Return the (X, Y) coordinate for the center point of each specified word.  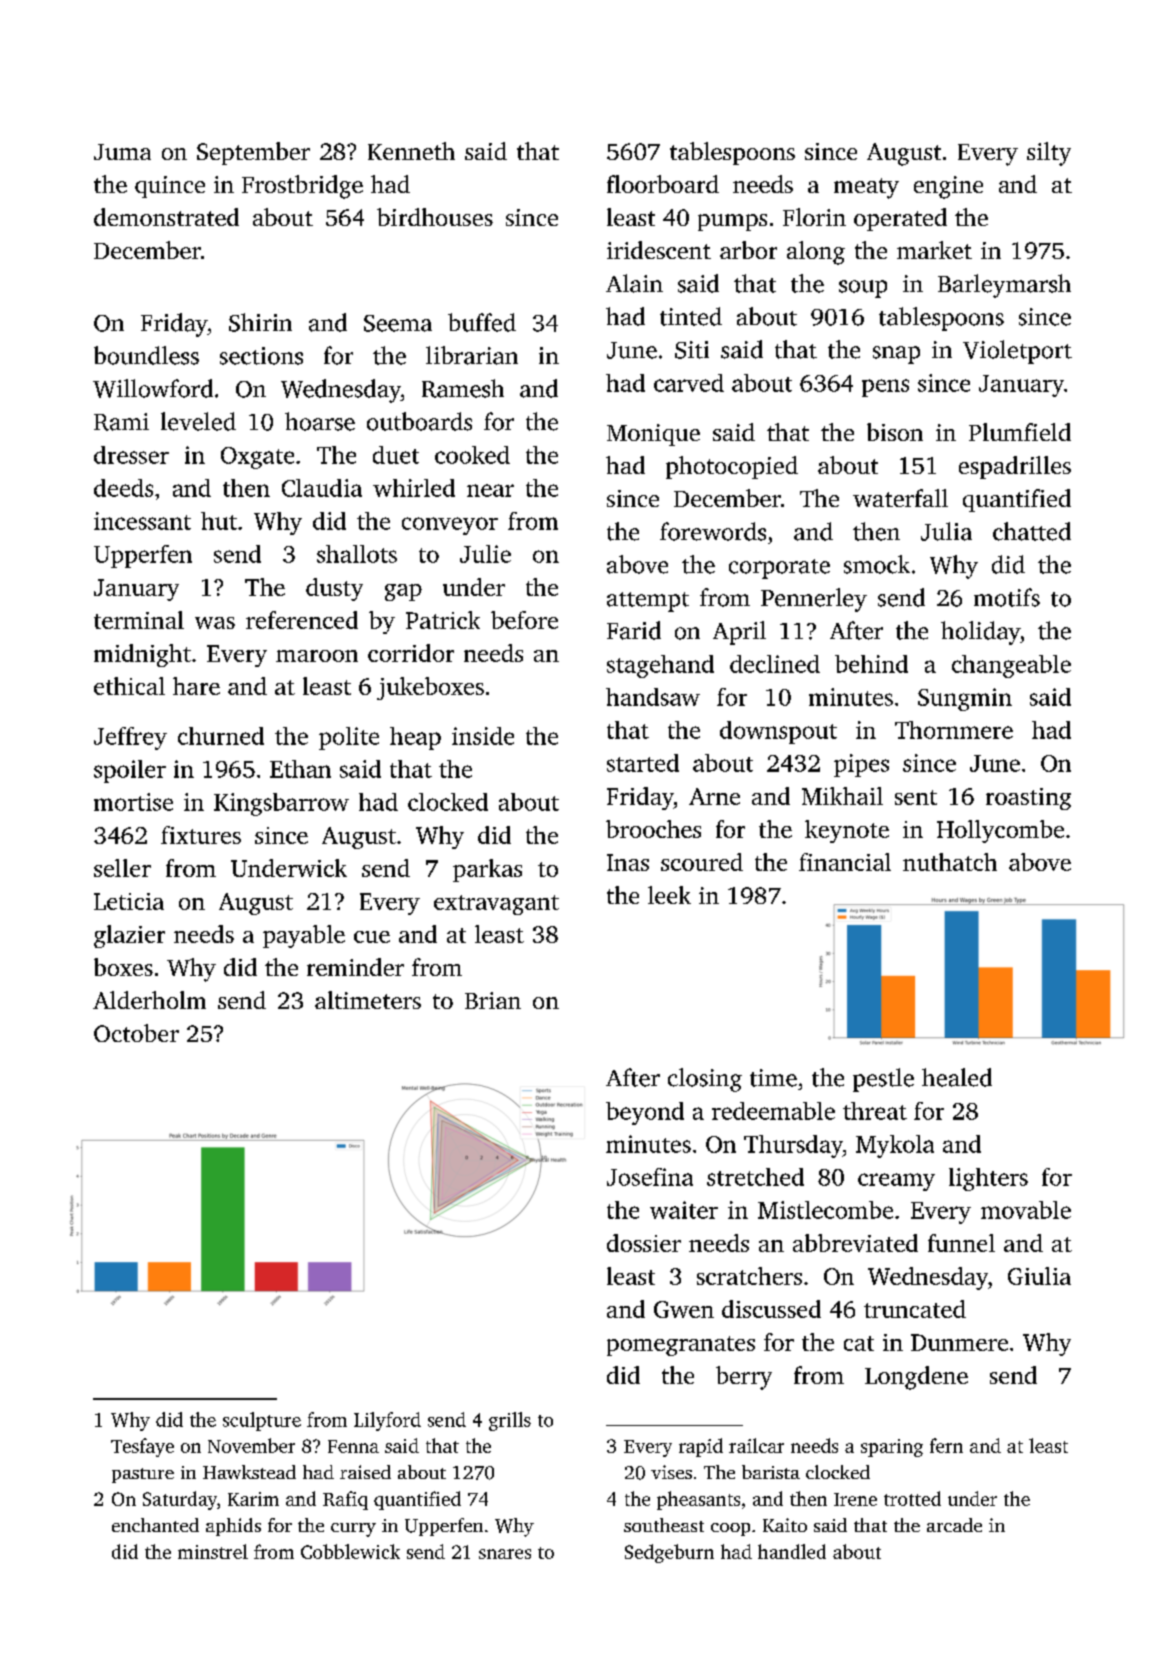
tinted (691, 316)
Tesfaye (142, 1447)
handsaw (653, 697)
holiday (980, 633)
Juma (122, 152)
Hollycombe (1000, 831)
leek (669, 895)
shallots (357, 554)
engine (948, 187)
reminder (355, 967)
